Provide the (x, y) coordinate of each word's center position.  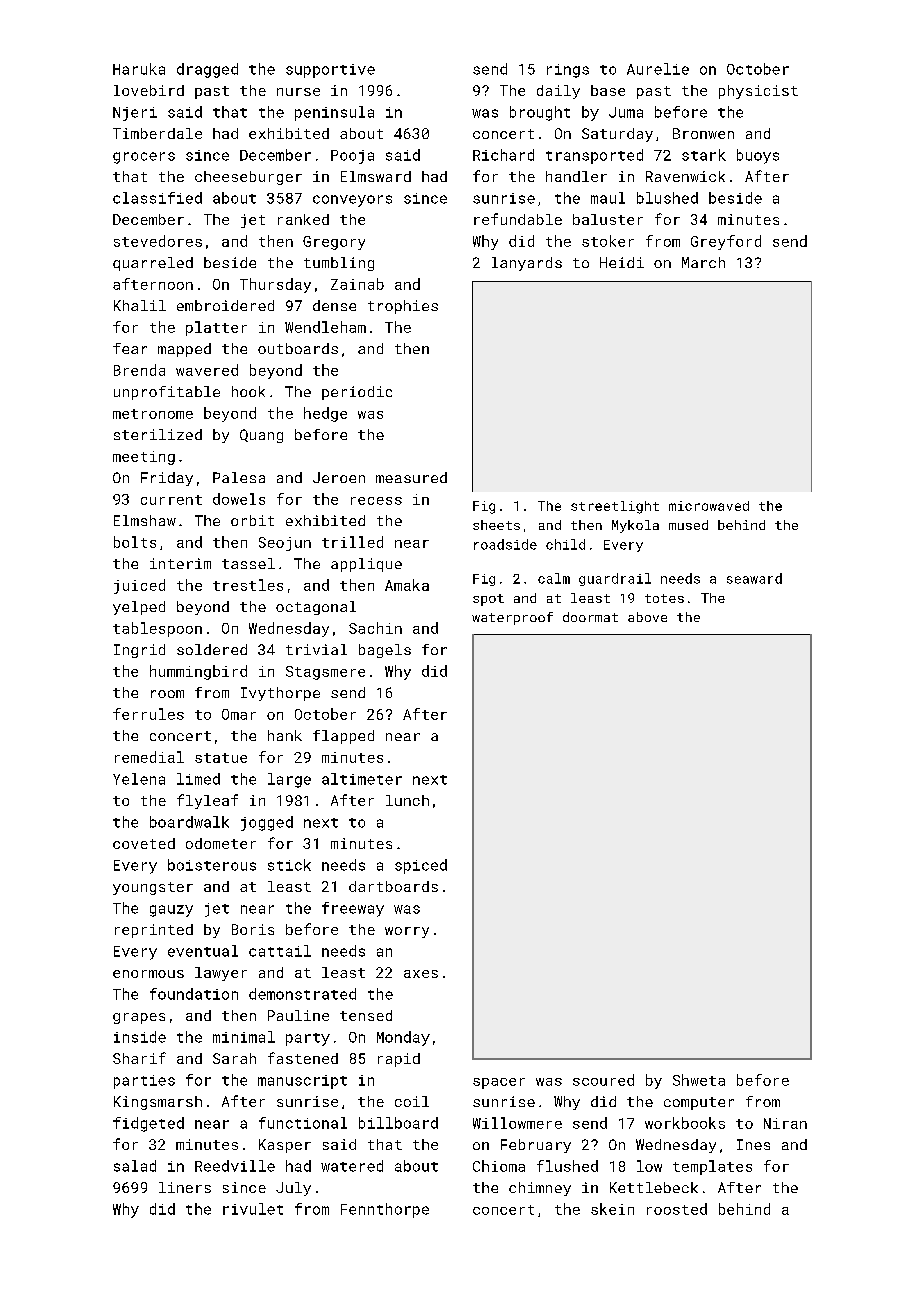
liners (185, 1187)
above (647, 617)
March (703, 262)
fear (130, 348)
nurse (298, 92)
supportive (330, 71)
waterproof (512, 618)
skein (612, 1209)
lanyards (527, 264)
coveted (144, 843)
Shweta (699, 1080)
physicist (758, 92)
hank (285, 735)
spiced (421, 866)
